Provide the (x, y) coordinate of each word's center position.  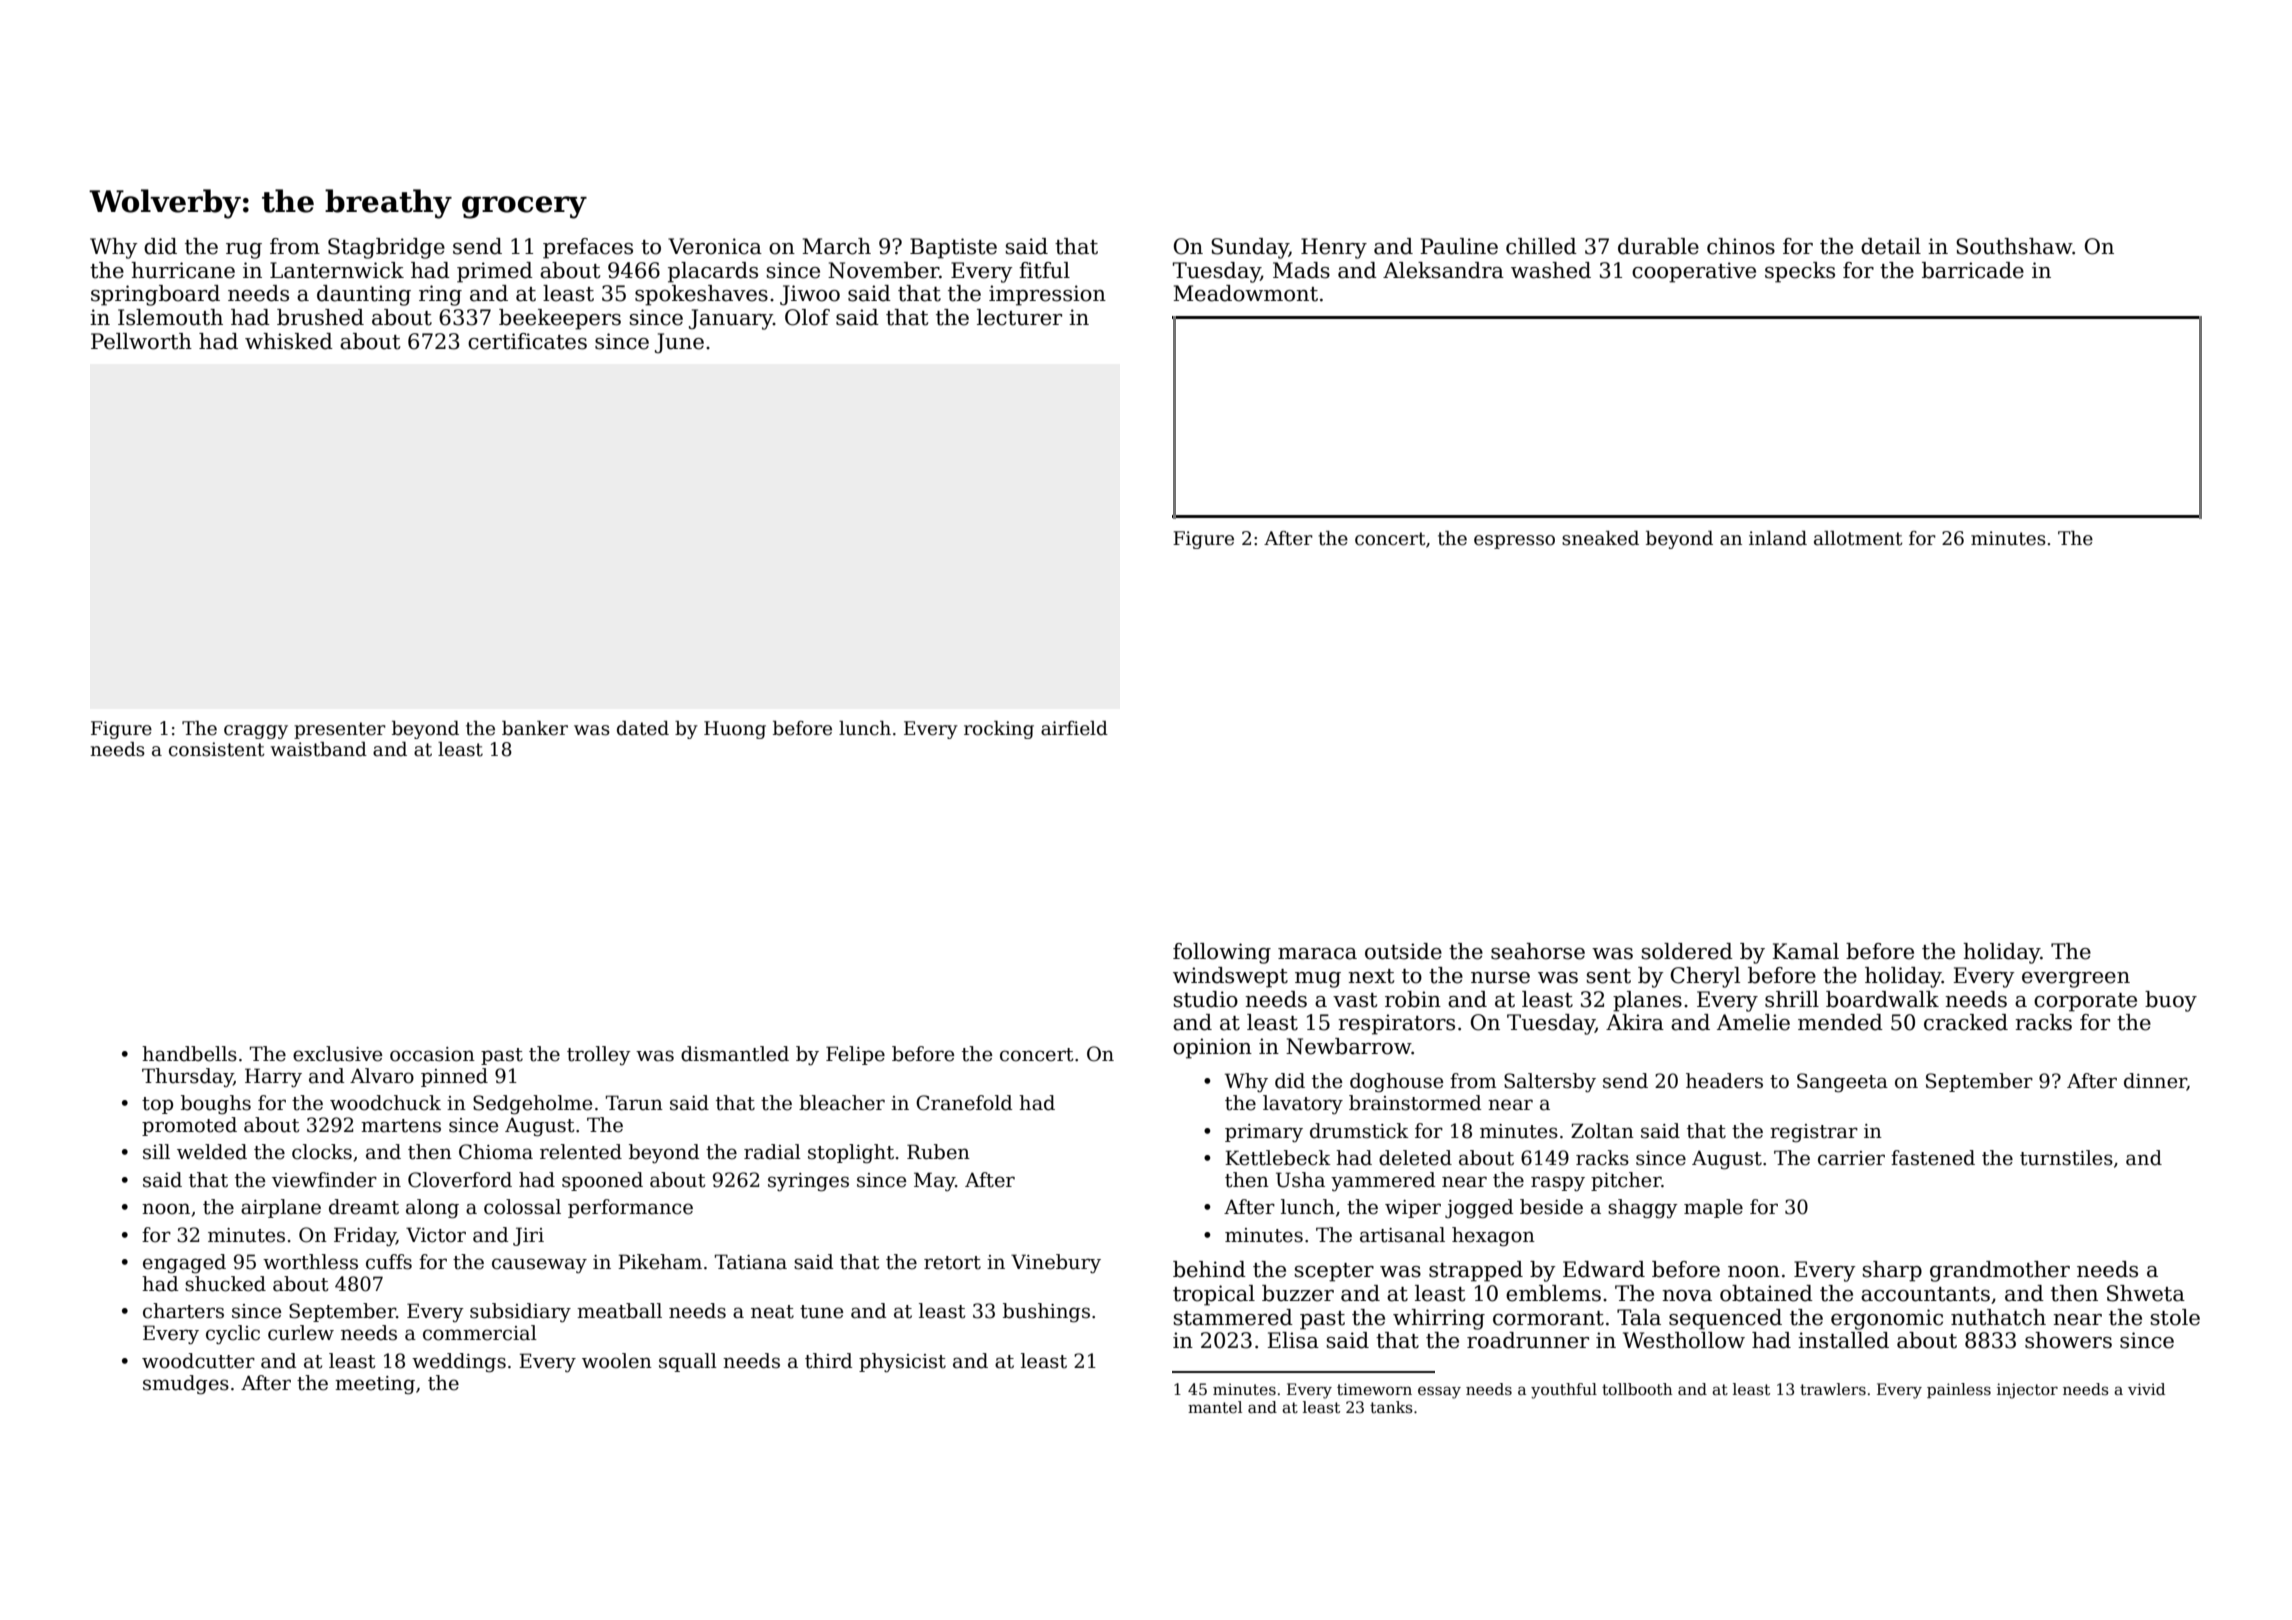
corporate (2085, 1002)
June (679, 343)
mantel (1215, 1407)
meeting (375, 1385)
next (1371, 976)
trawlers (1833, 1389)
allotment (1858, 538)
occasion (432, 1054)
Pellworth (141, 341)
